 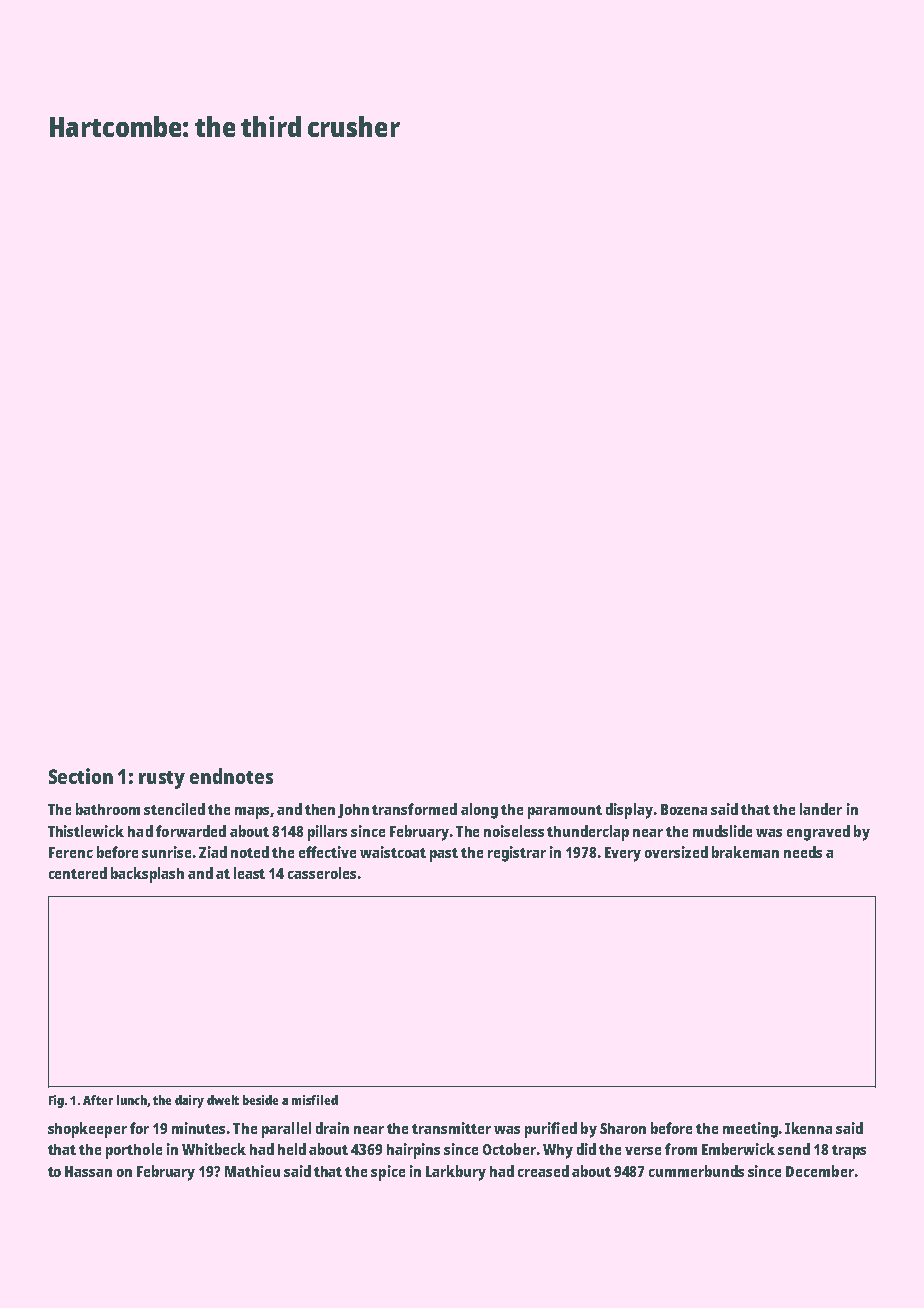 I want to click on shopkeeper, so click(x=87, y=1130).
